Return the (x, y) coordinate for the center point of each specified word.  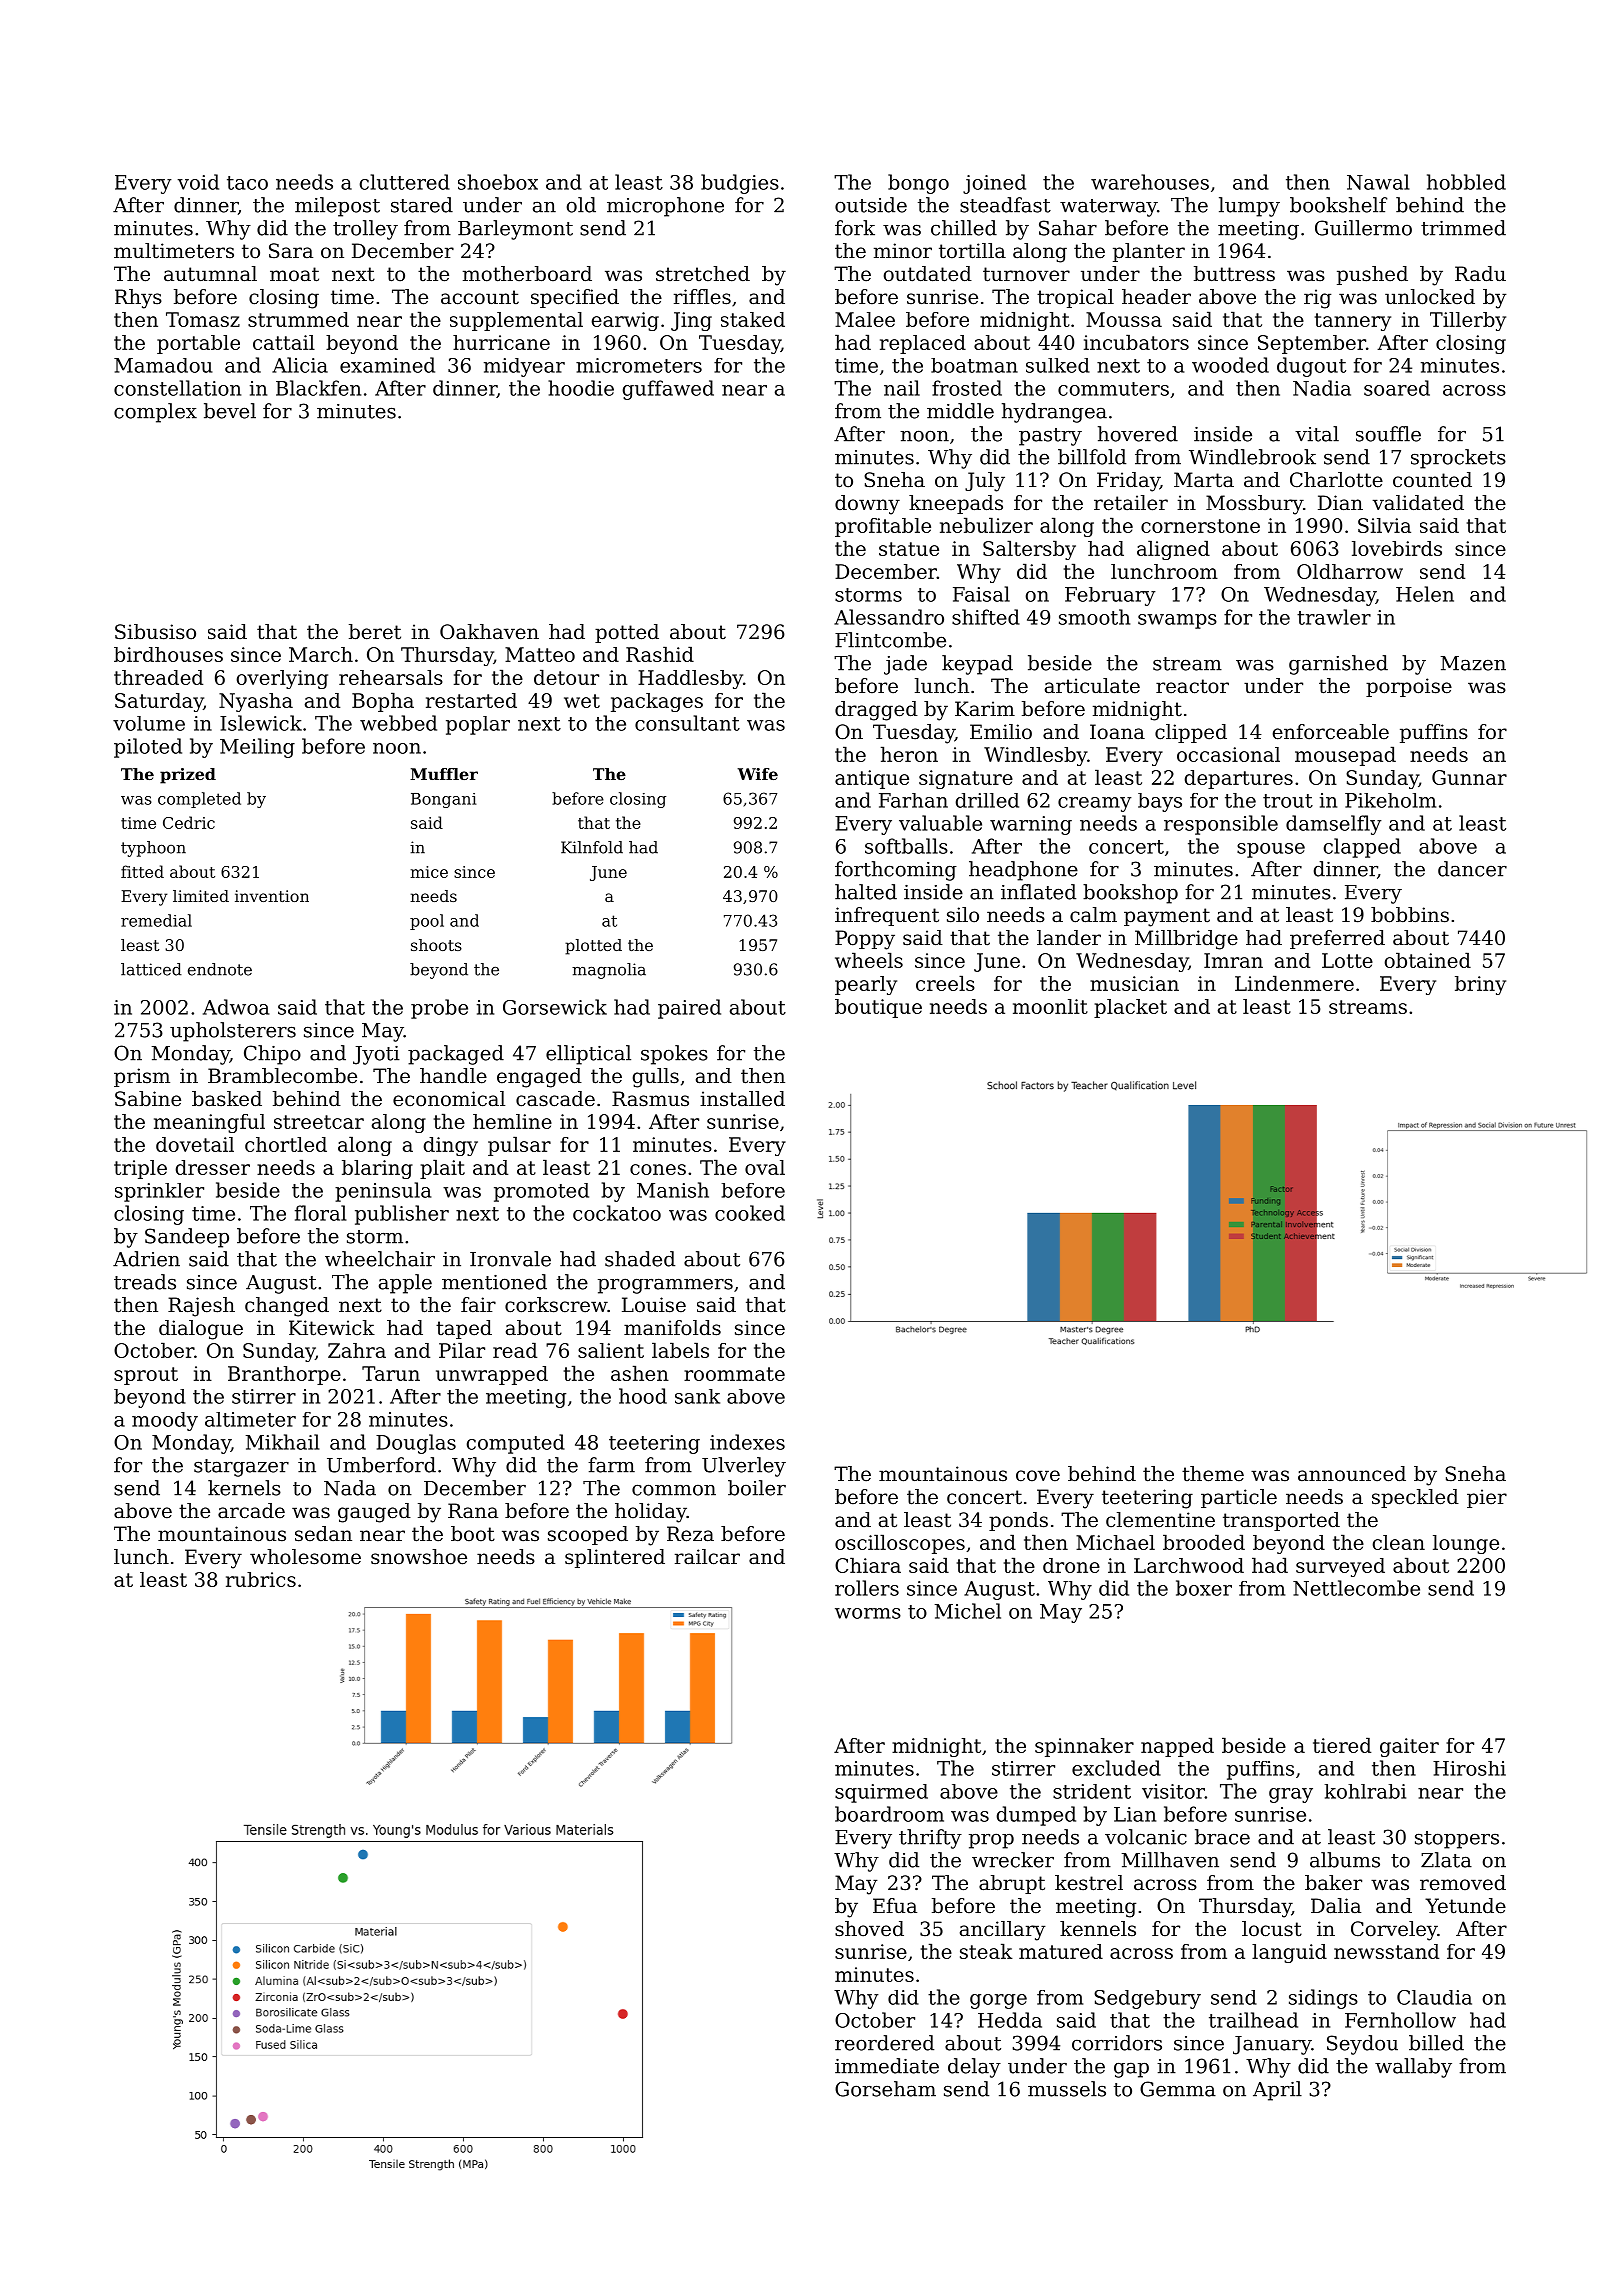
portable (198, 344)
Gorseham (885, 2089)
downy (867, 505)
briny (1480, 985)
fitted (142, 871)
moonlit (1050, 1006)
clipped (1191, 733)
